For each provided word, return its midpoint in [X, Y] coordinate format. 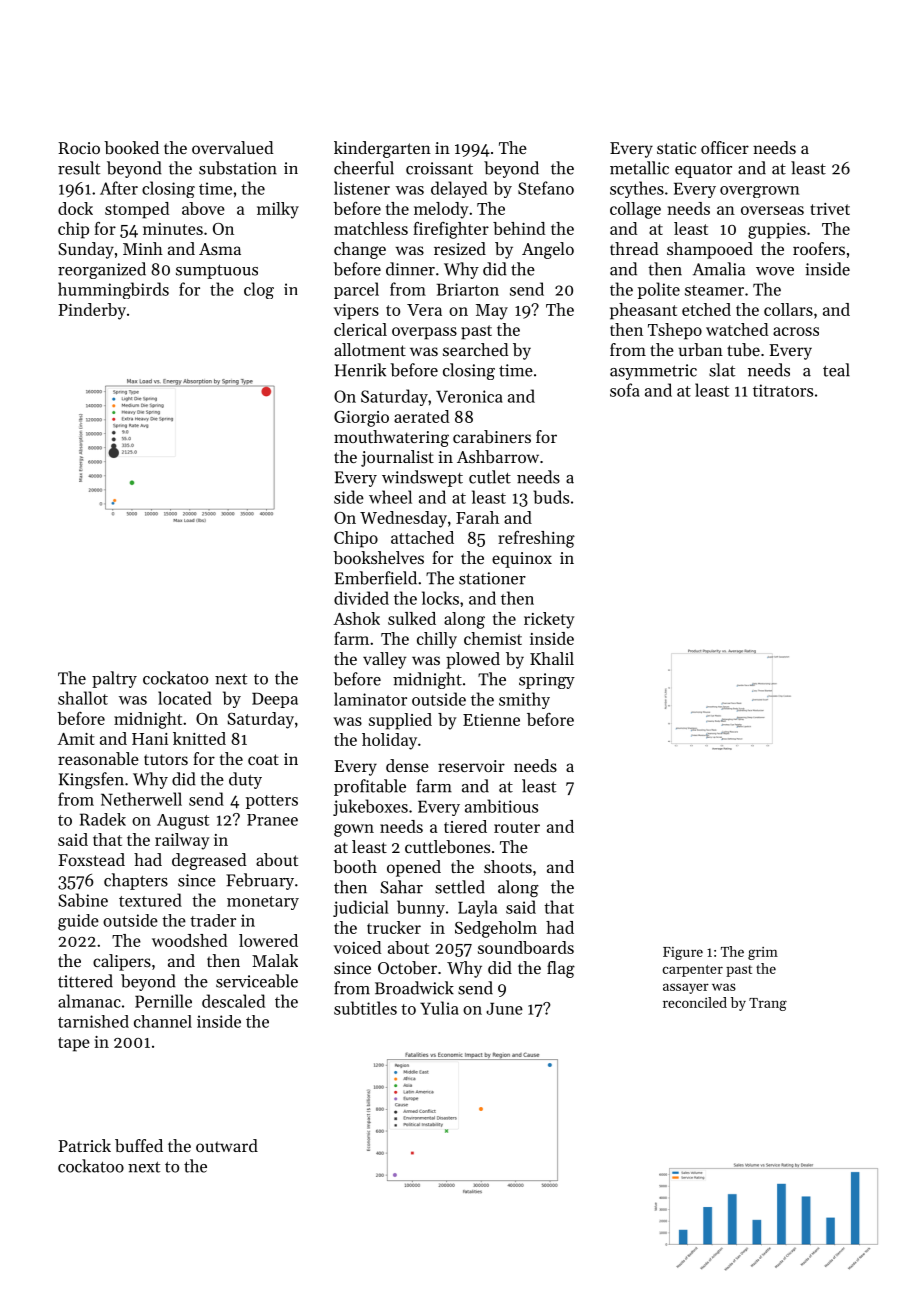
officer [725, 147]
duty [245, 780]
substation [238, 168]
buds [551, 497]
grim [763, 953]
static [676, 148]
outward [227, 1145]
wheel [390, 497]
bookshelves [378, 557]
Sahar [401, 887]
